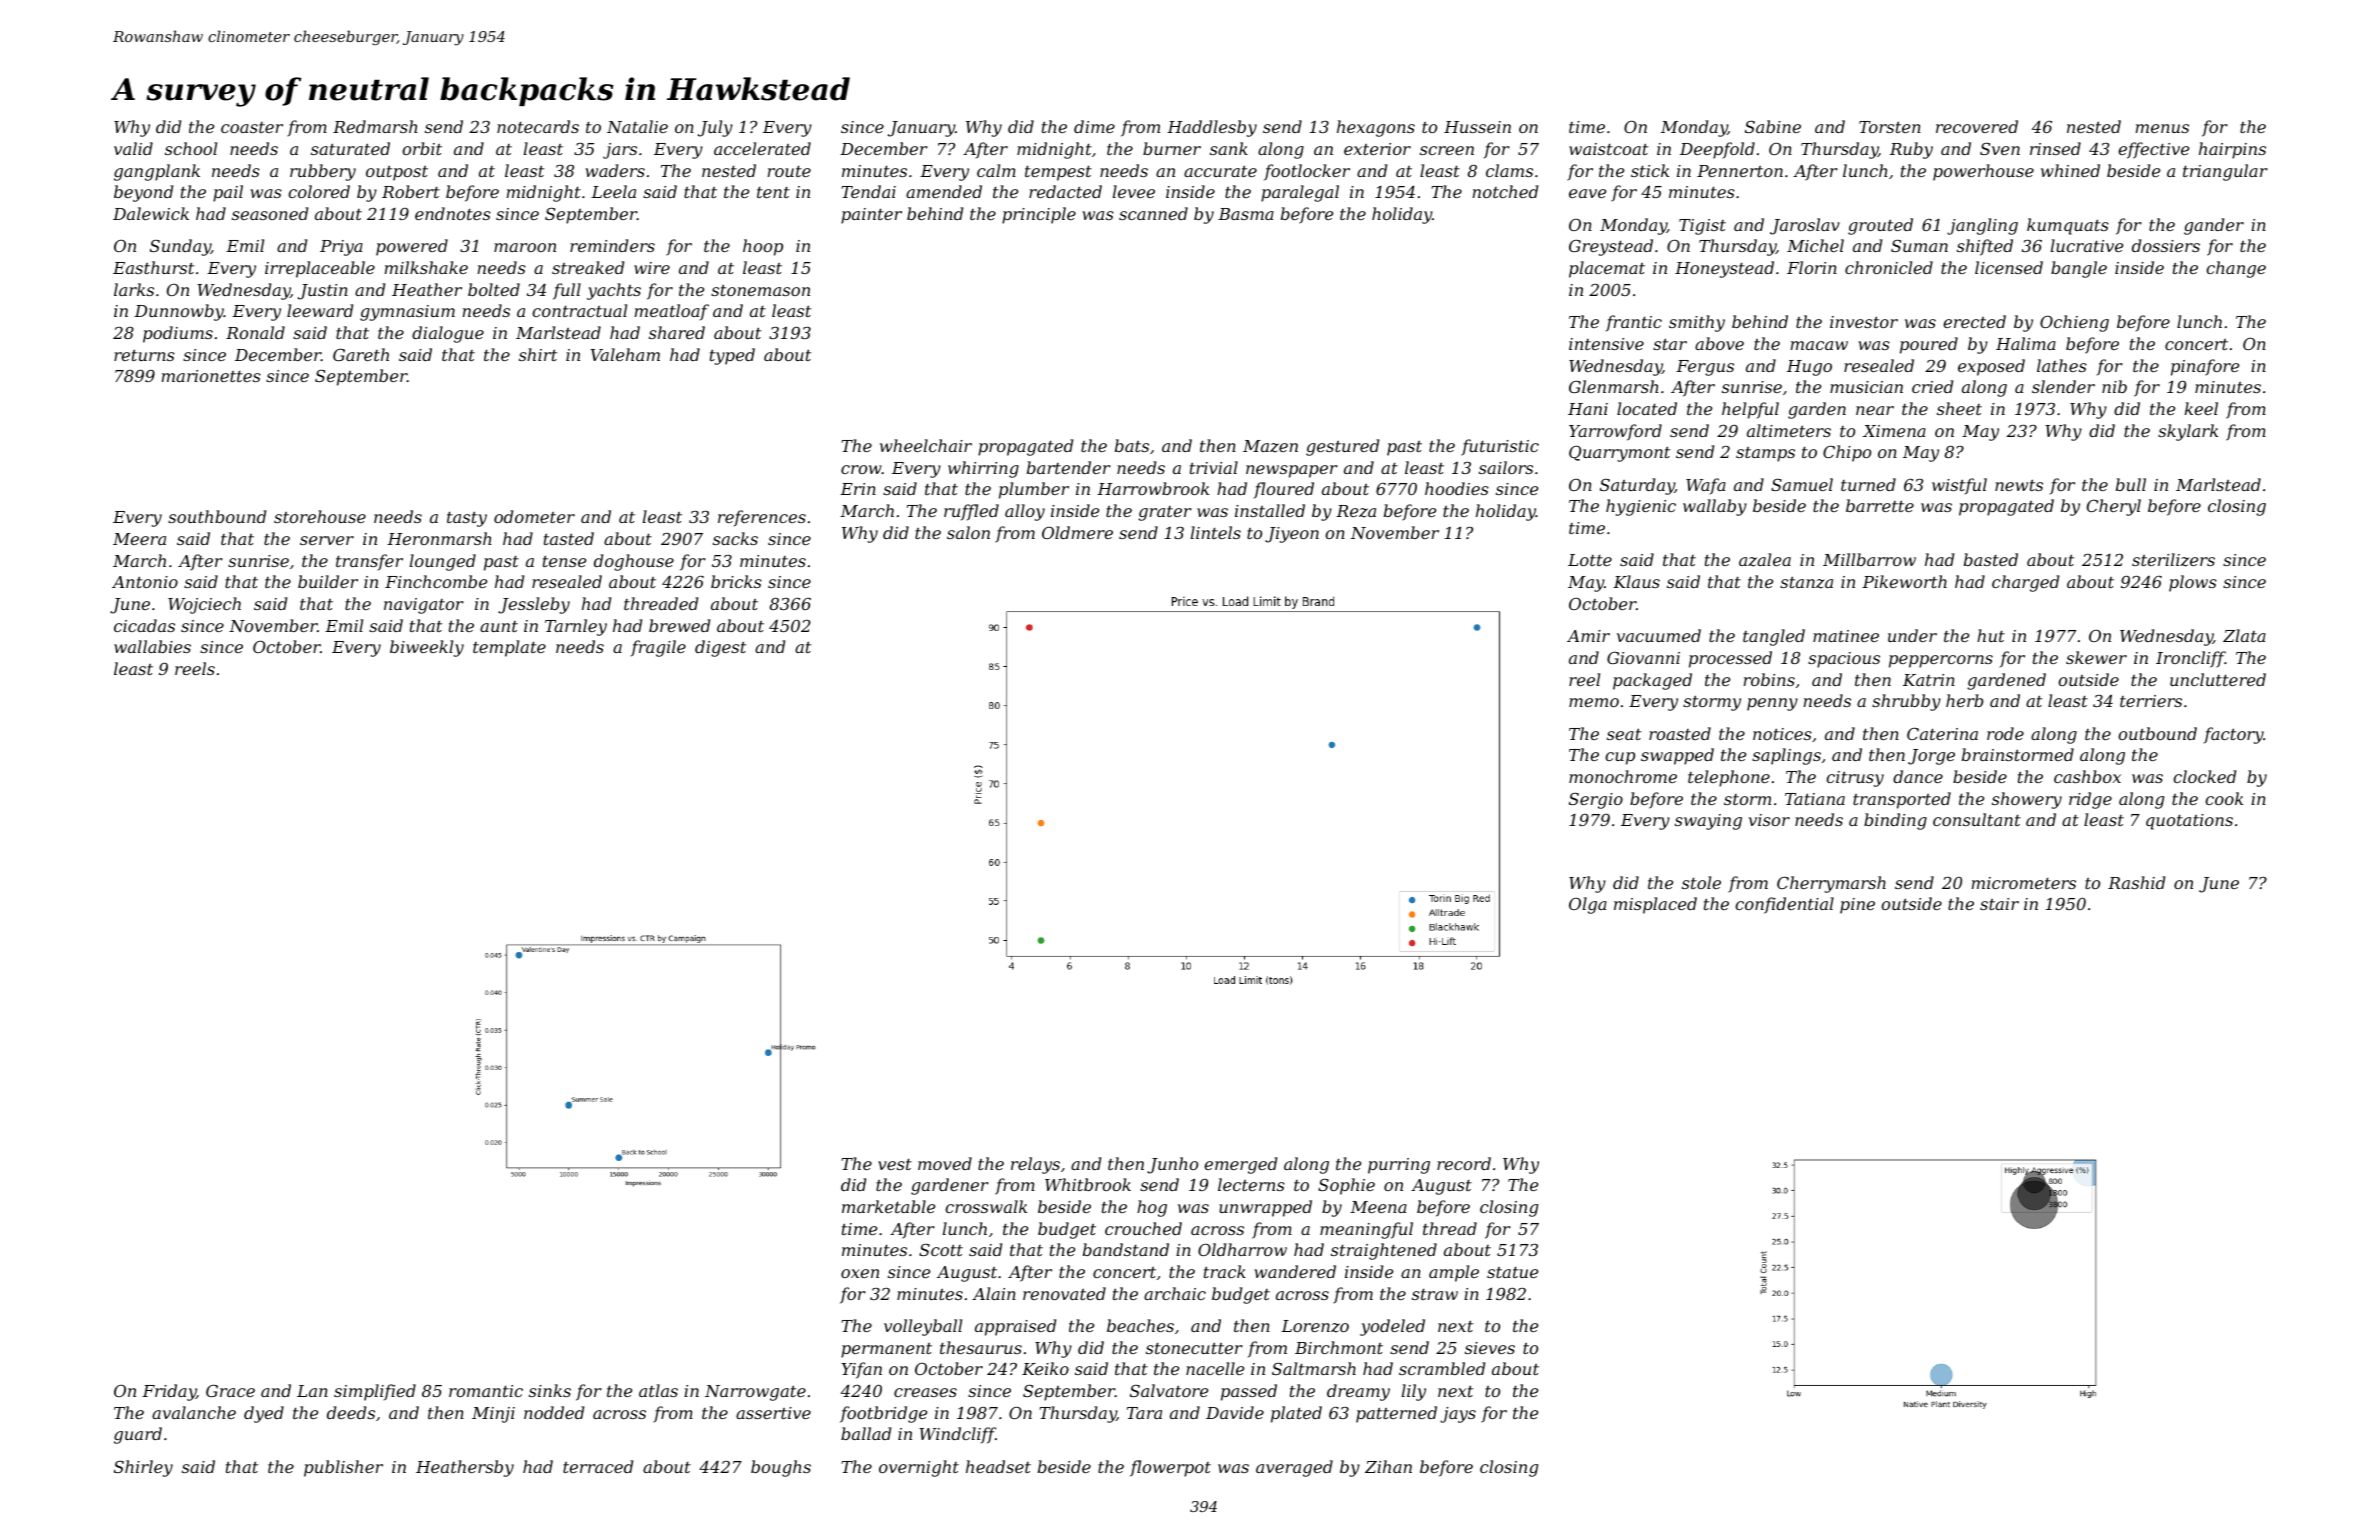  I want to click on skylark, so click(2188, 432).
